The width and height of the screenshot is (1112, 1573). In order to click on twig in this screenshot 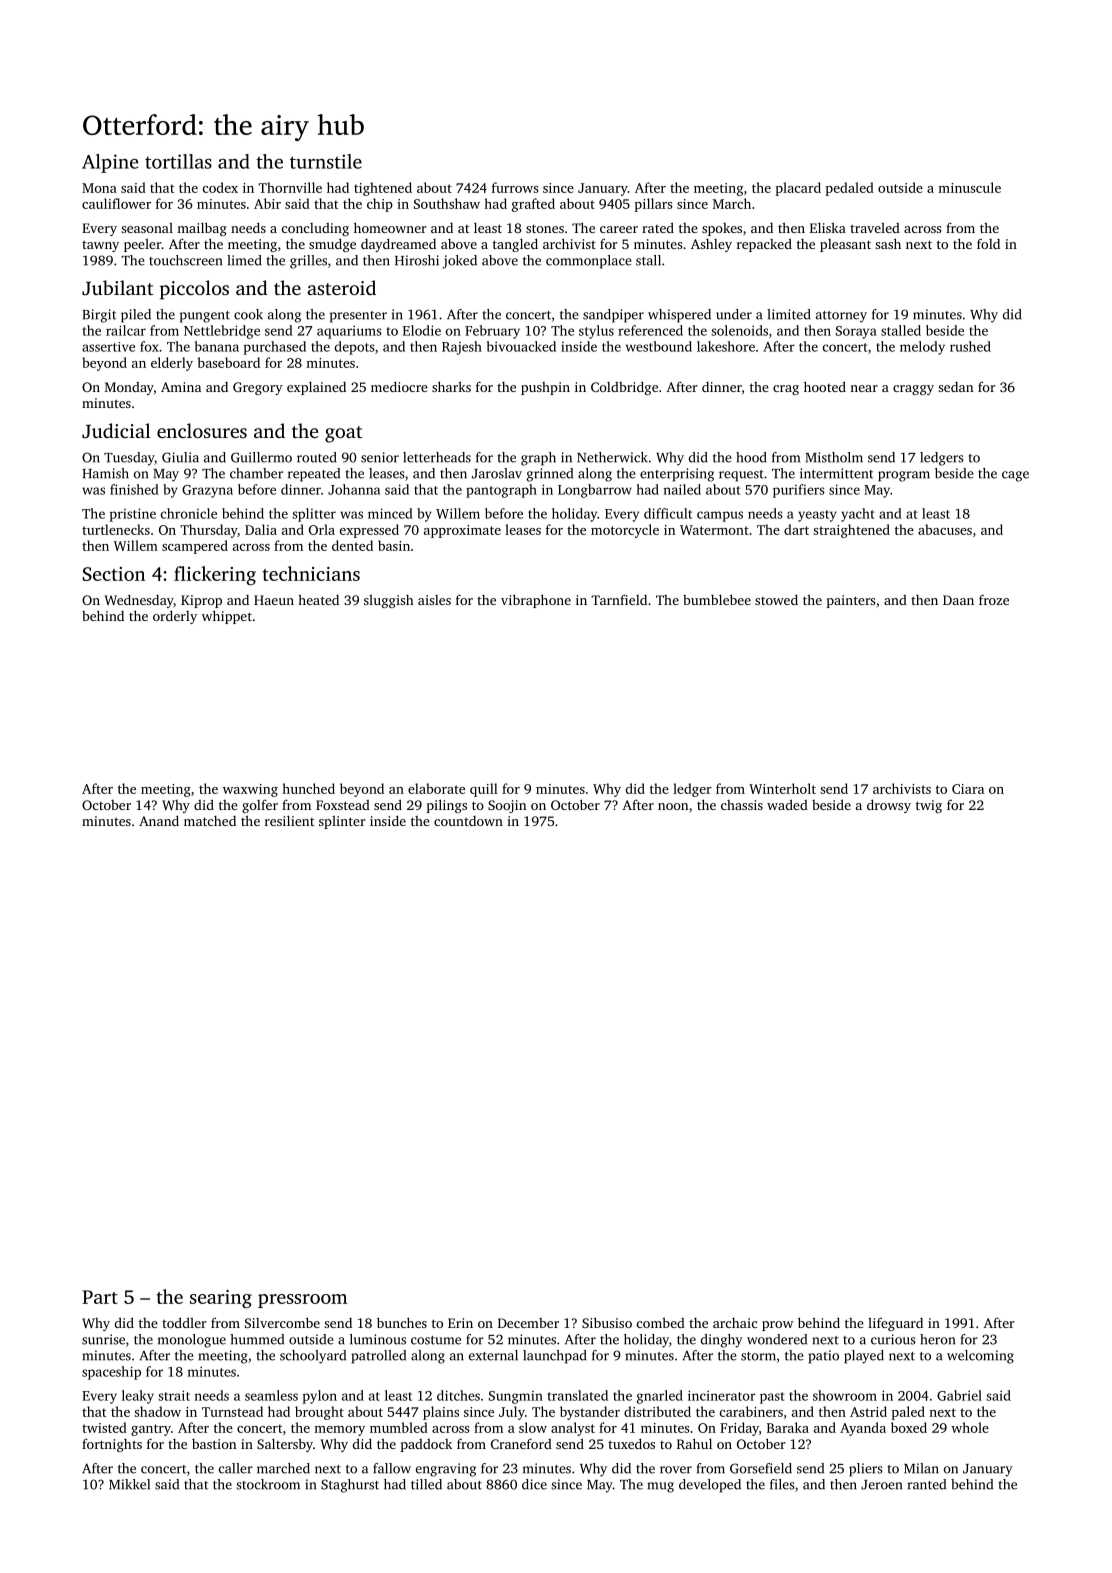, I will do `click(929, 806)`.
